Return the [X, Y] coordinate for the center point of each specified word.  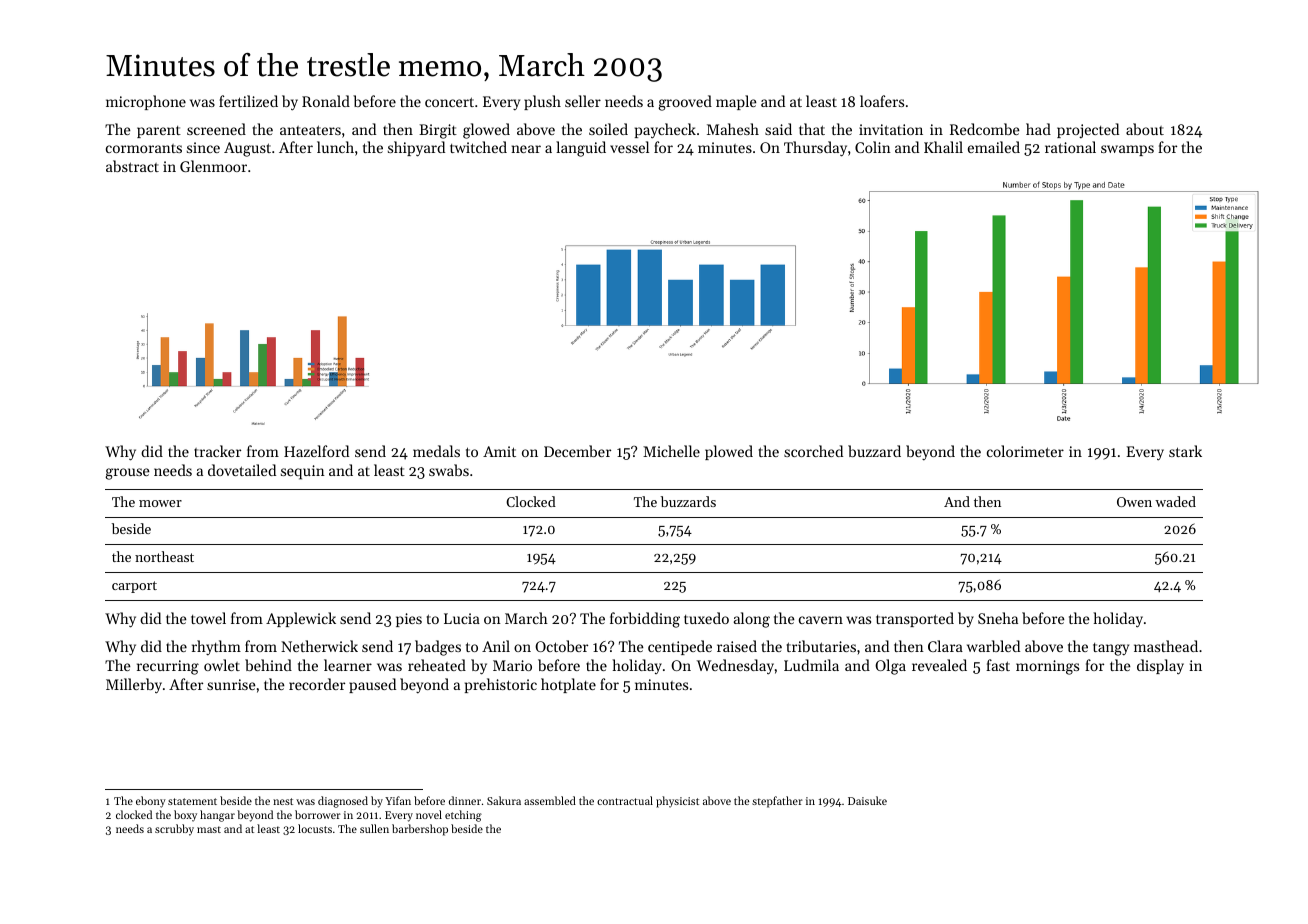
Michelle [671, 451]
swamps [1127, 150]
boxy [185, 816]
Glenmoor [213, 166]
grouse [127, 474]
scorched [813, 451]
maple [736, 102]
